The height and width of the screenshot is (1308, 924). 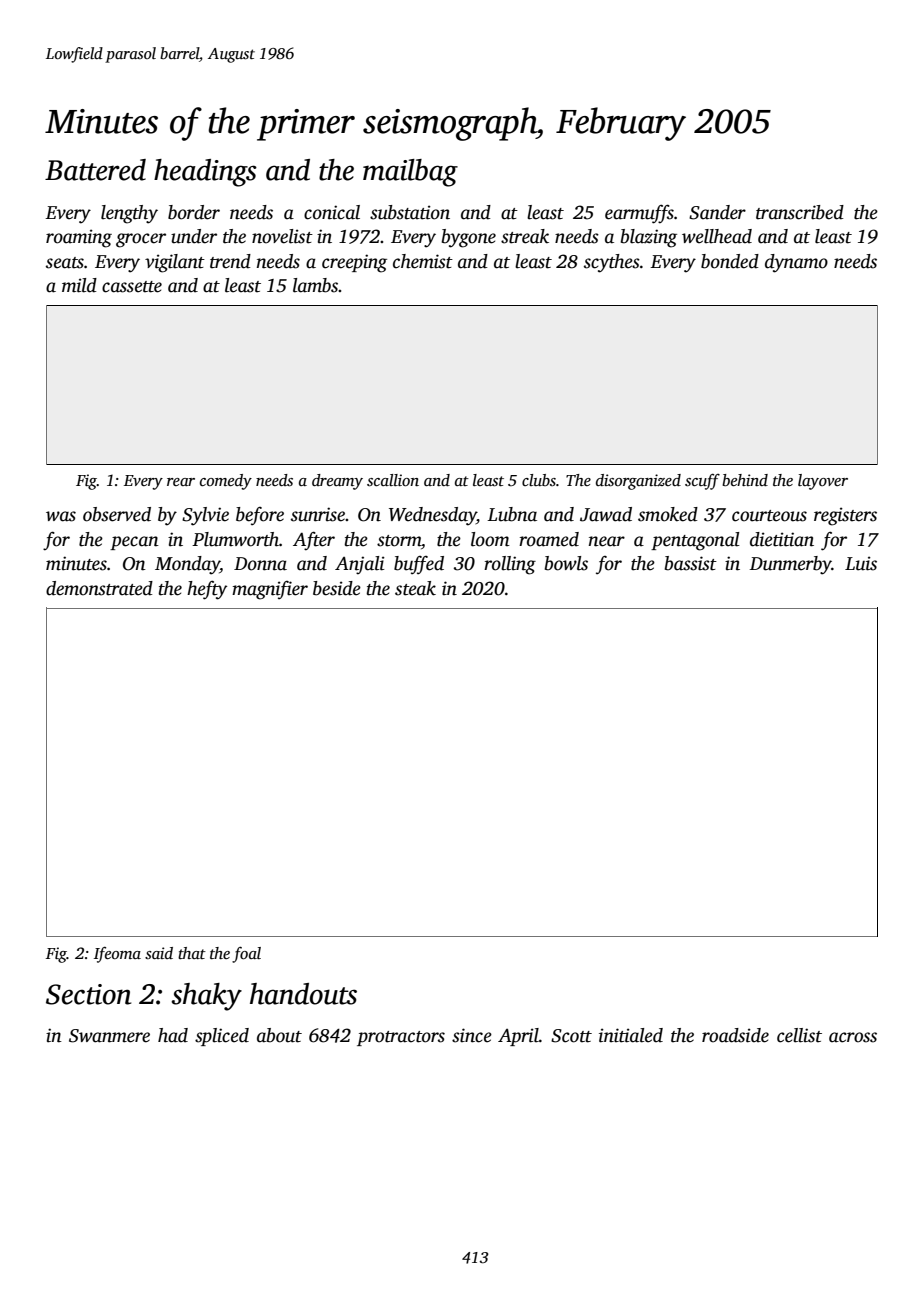 I want to click on Ifeoma, so click(x=117, y=955).
